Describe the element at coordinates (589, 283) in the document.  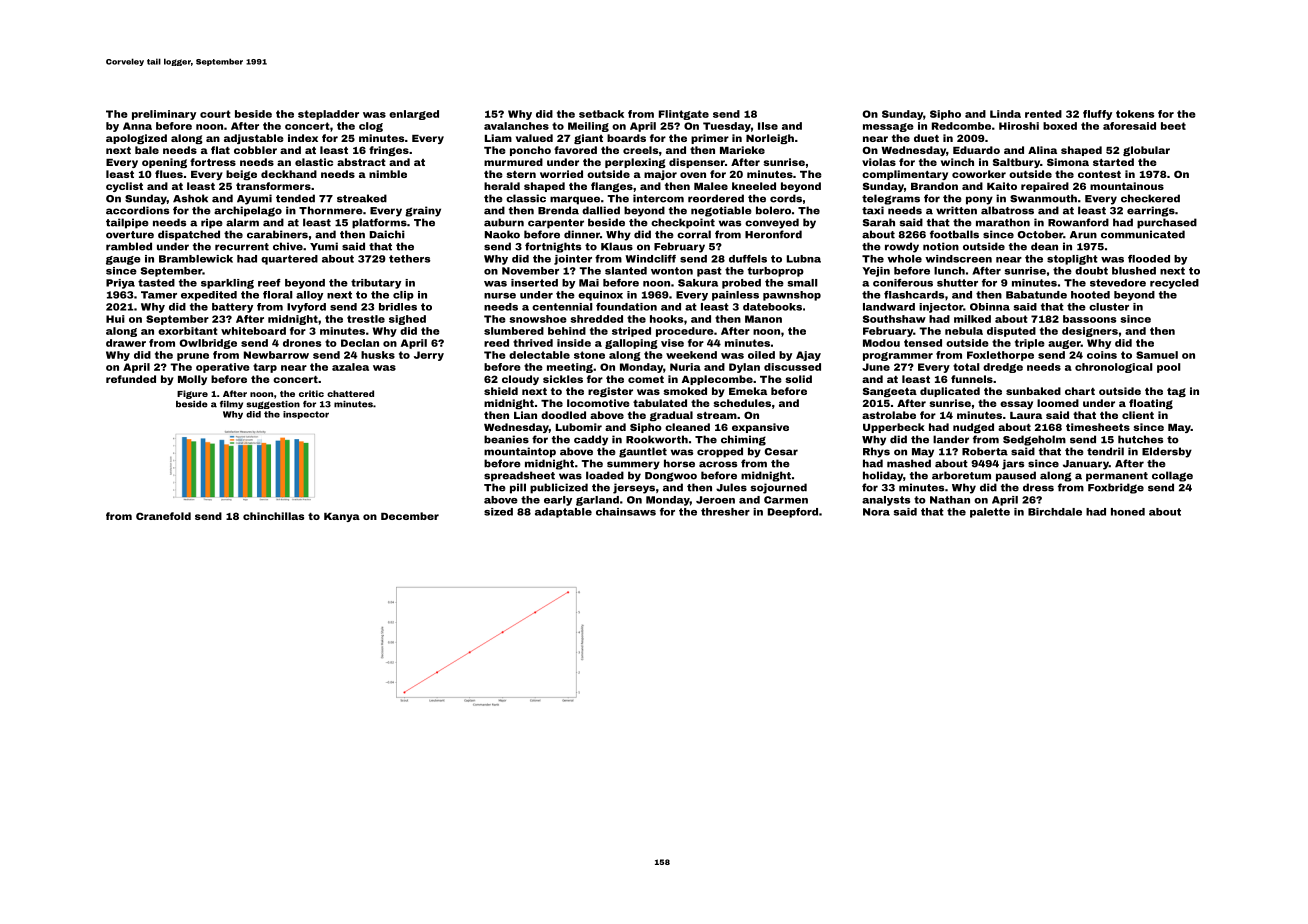
I see `Mai` at that location.
